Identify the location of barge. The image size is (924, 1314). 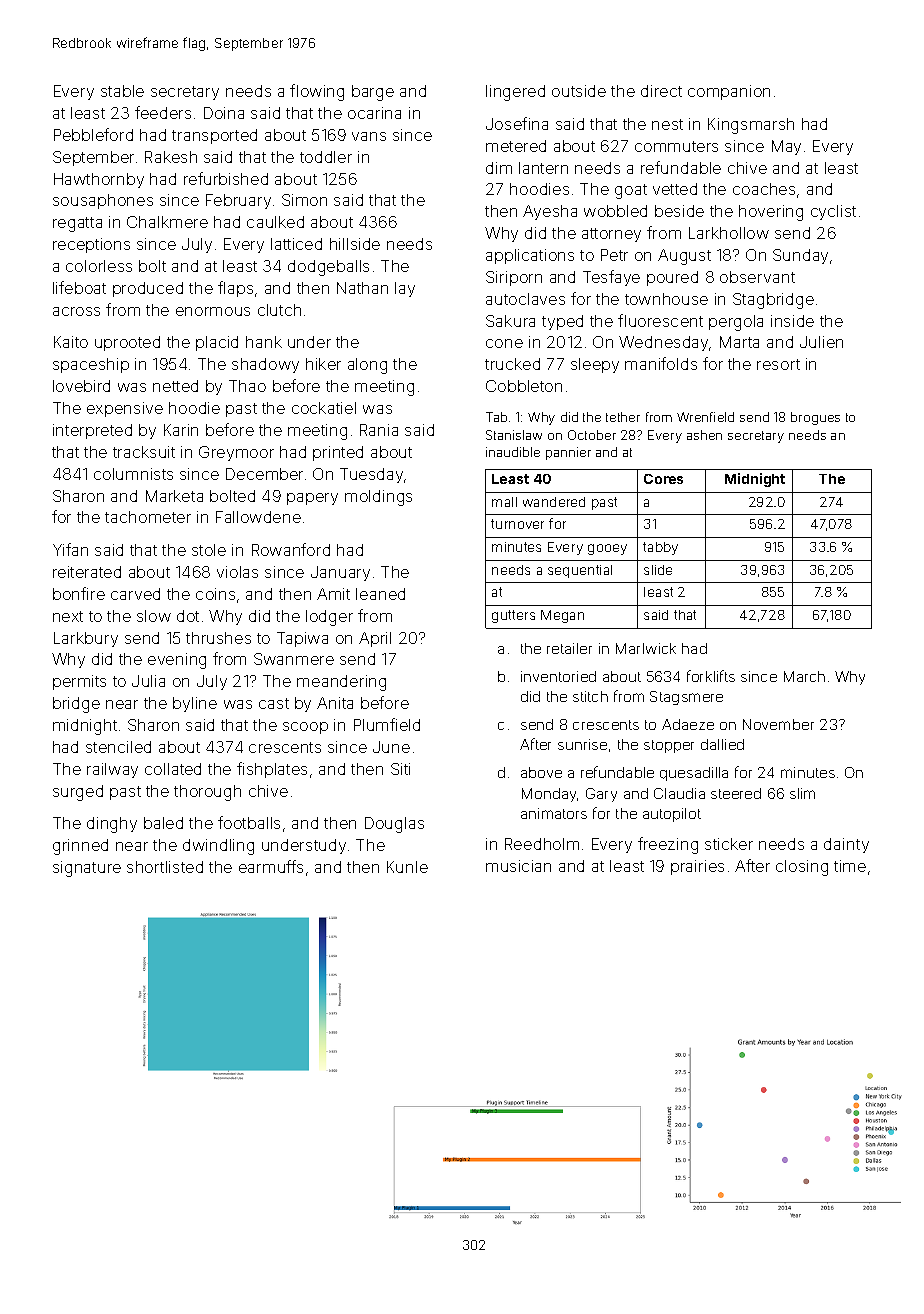
(373, 93).
